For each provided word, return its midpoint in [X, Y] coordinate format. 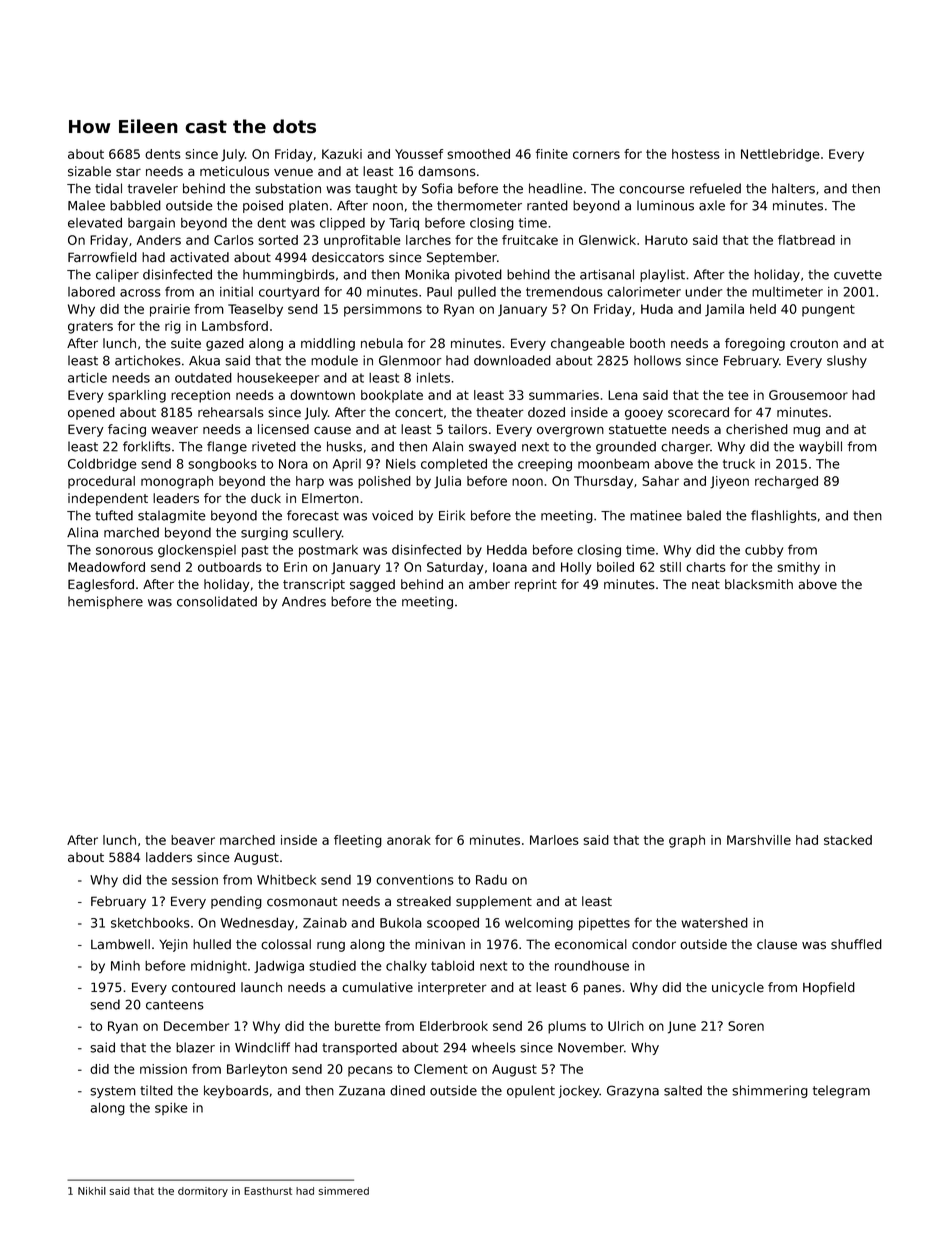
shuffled [856, 944]
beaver [193, 840]
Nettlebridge [780, 155]
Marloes [554, 840]
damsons [447, 171]
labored [91, 292]
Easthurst [268, 1191]
